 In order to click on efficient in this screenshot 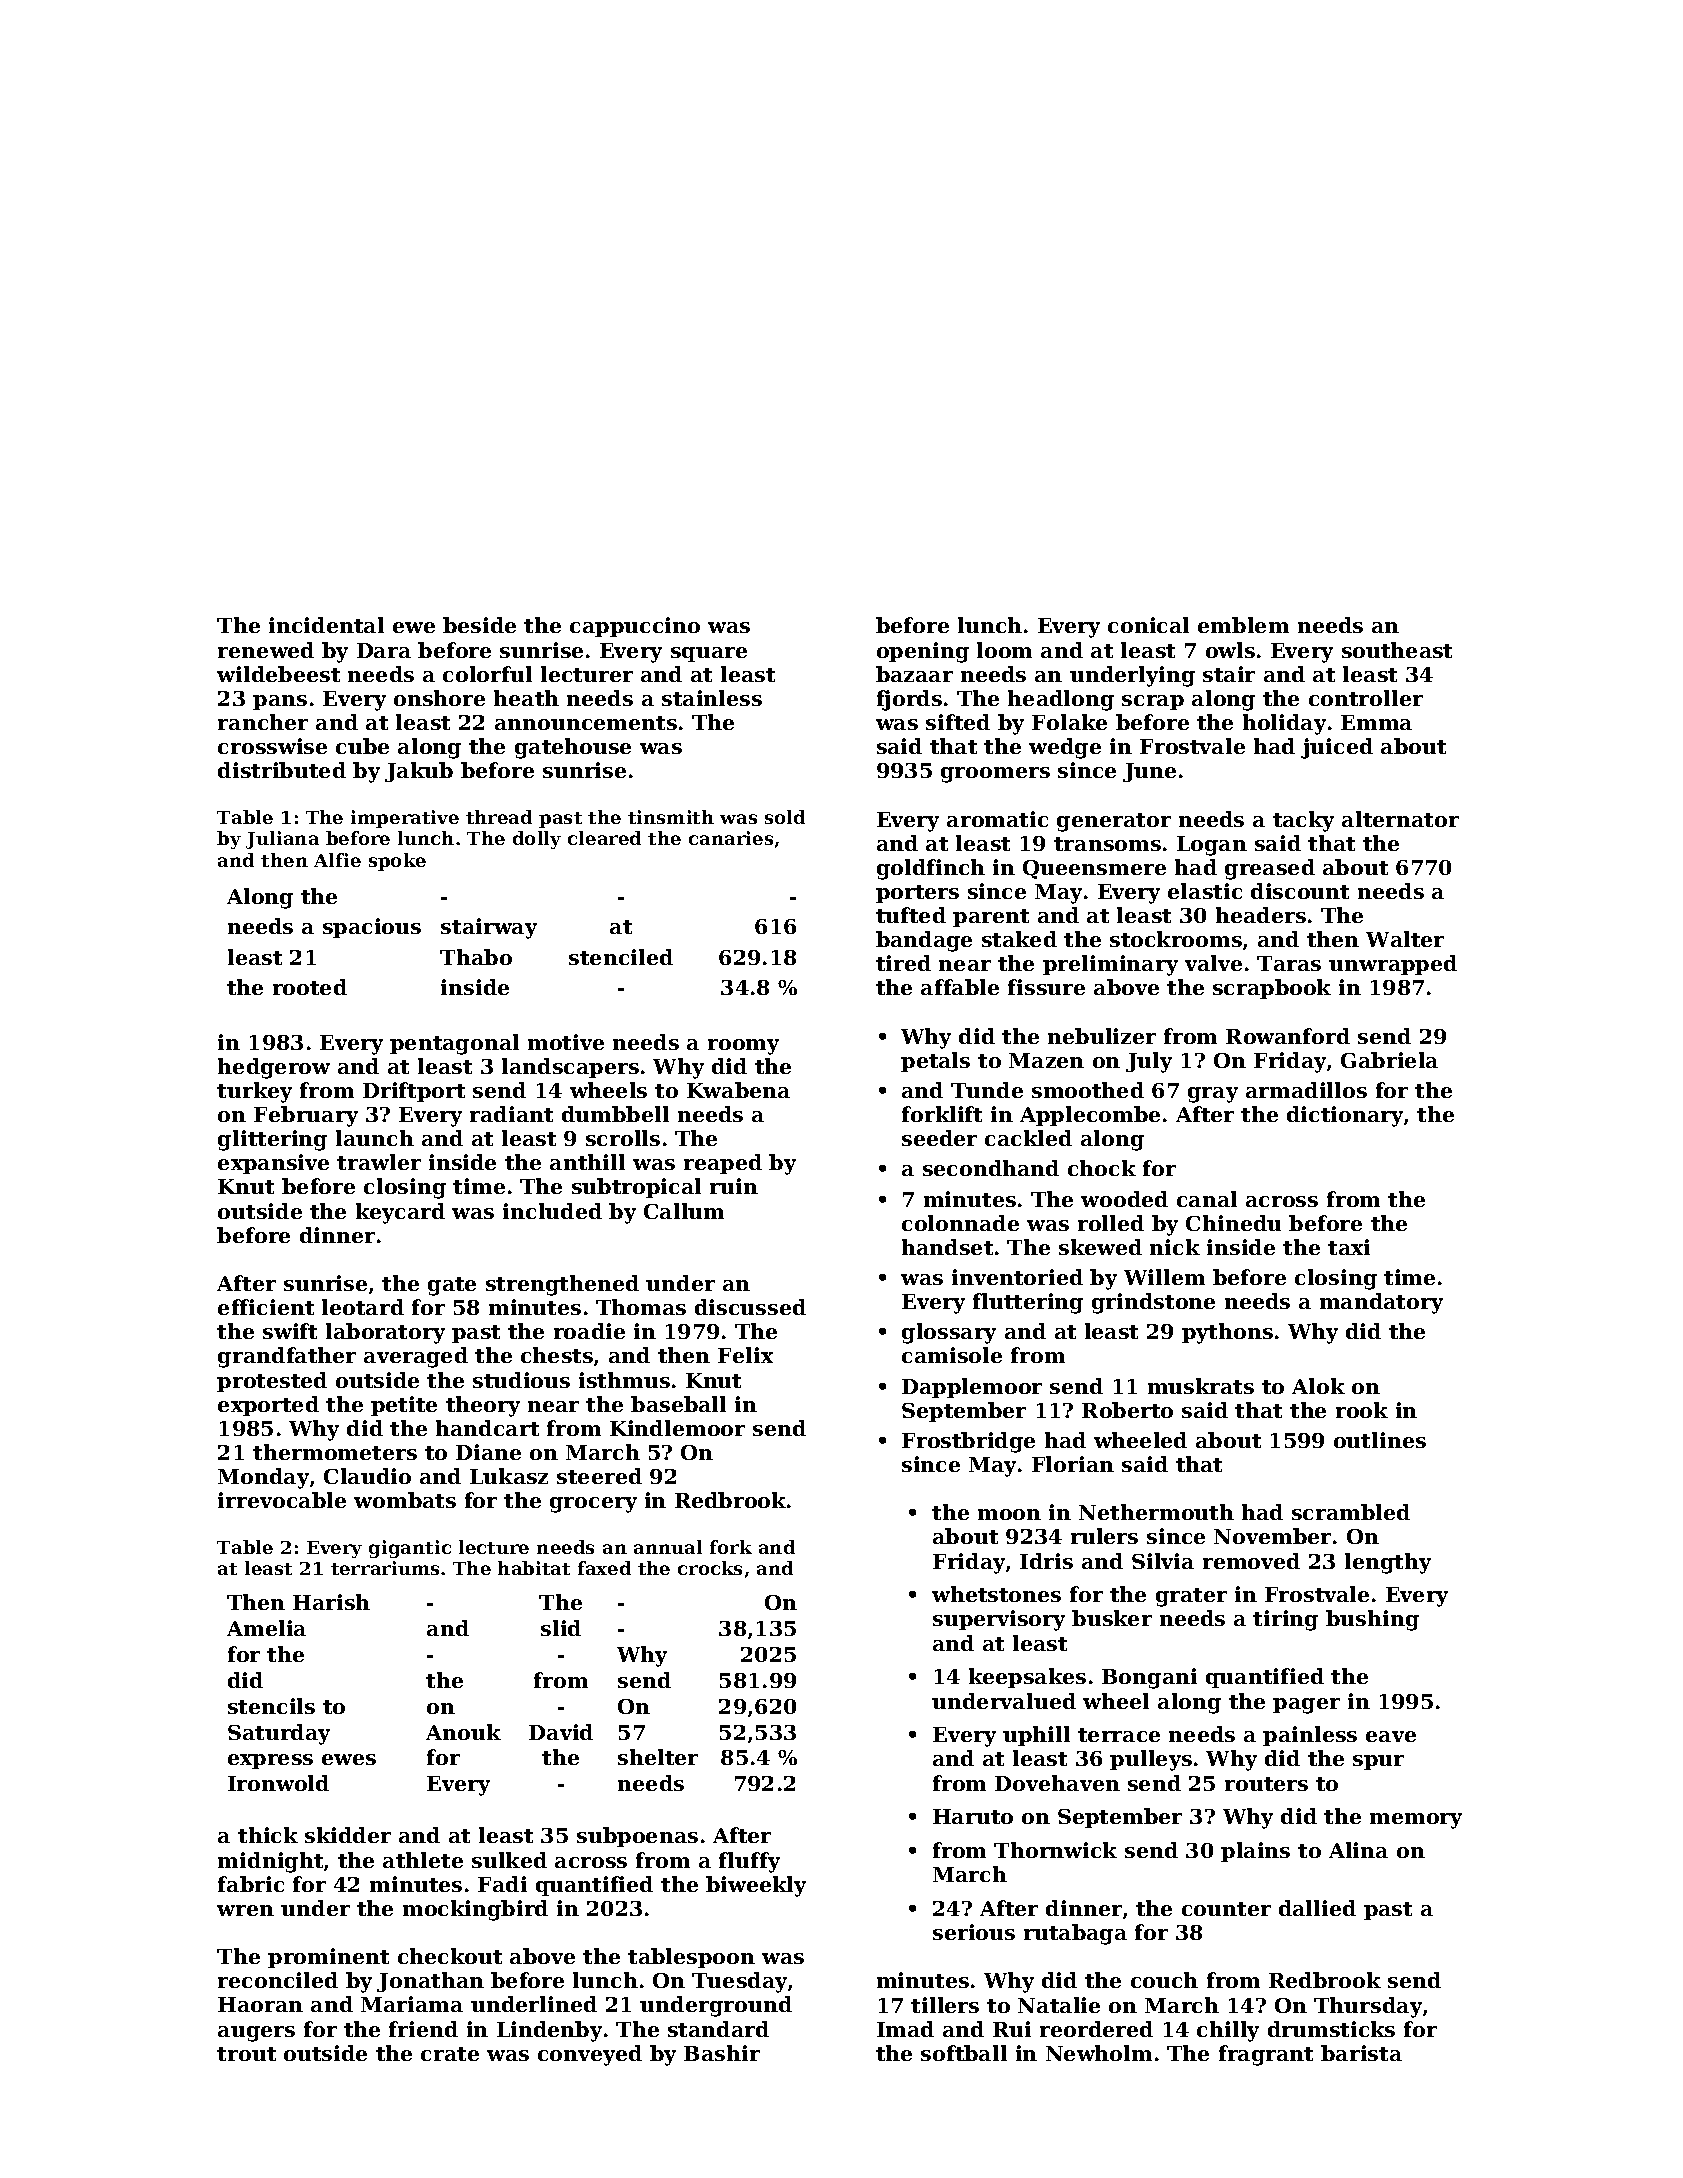, I will do `click(266, 1307)`.
